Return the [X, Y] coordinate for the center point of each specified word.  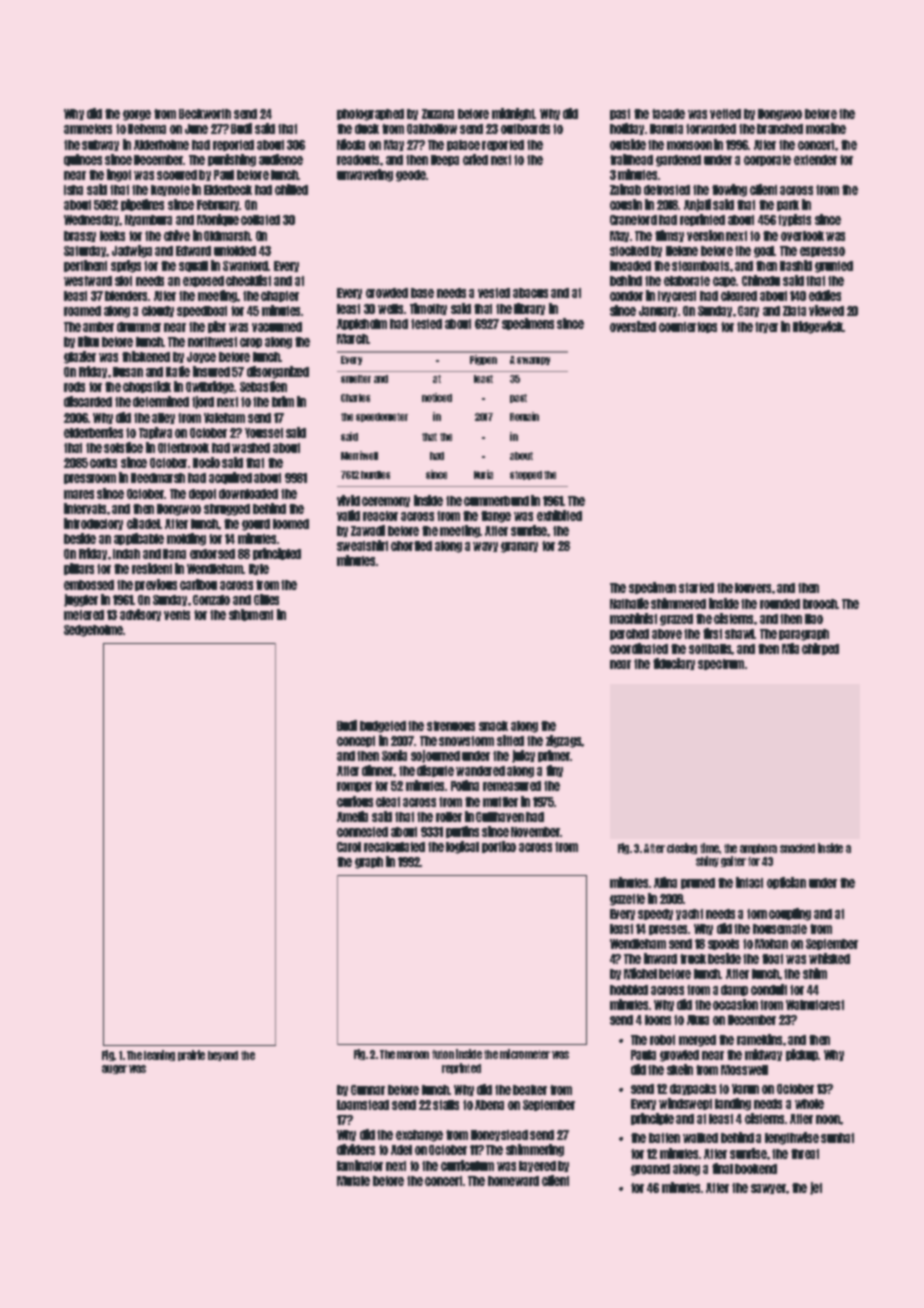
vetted [725, 114]
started [696, 588]
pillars [79, 569]
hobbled [629, 990]
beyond [223, 1056]
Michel [640, 973]
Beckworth [205, 114]
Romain [524, 416]
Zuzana [438, 114]
